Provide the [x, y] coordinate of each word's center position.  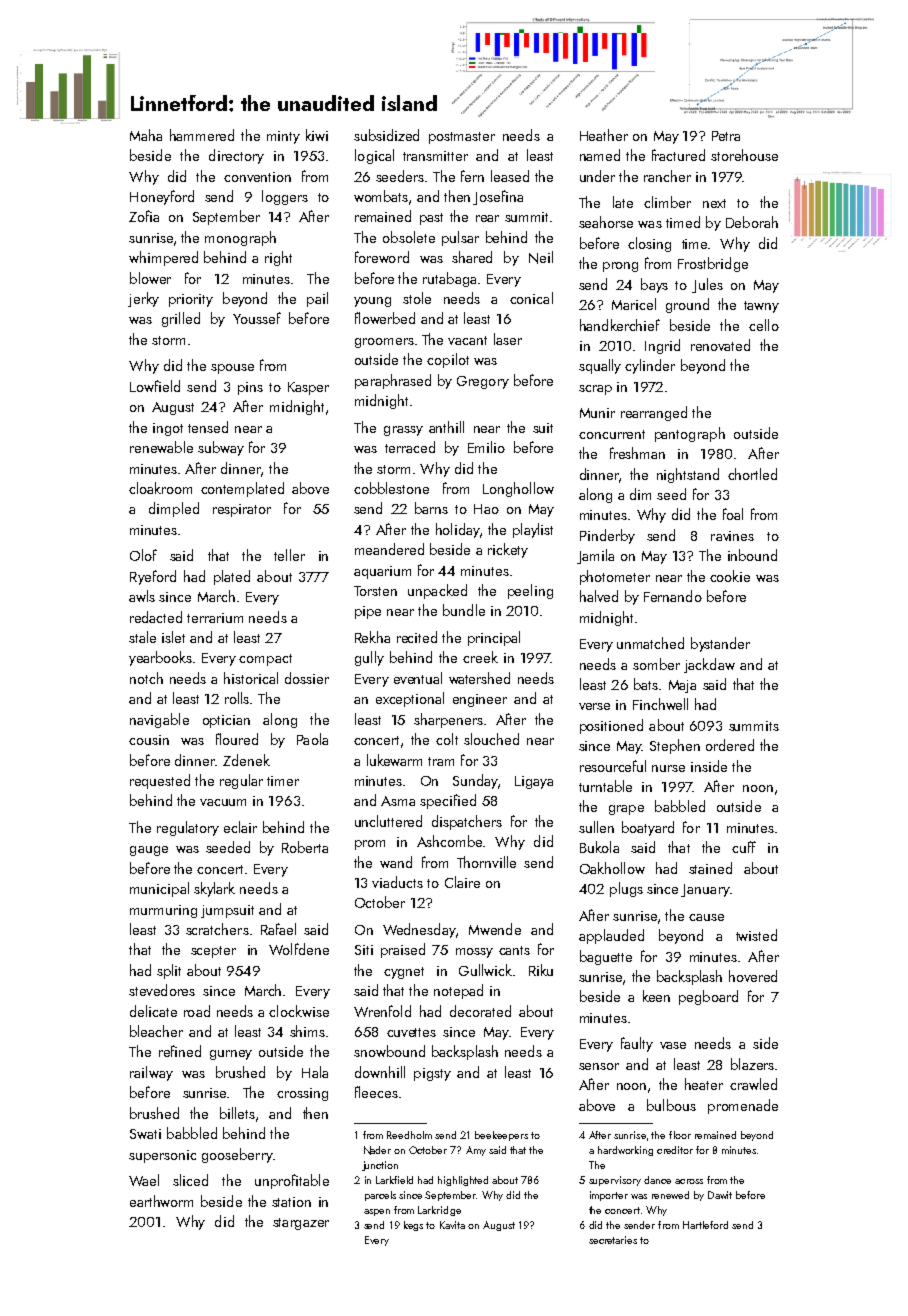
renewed [670, 1195]
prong [620, 267]
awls [142, 596]
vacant [467, 340]
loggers [285, 197]
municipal [159, 889]
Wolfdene [299, 949]
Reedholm [409, 1135]
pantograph [690, 434]
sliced [190, 1180]
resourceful [613, 766]
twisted [756, 935]
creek [480, 657]
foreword [382, 257]
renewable [161, 447]
